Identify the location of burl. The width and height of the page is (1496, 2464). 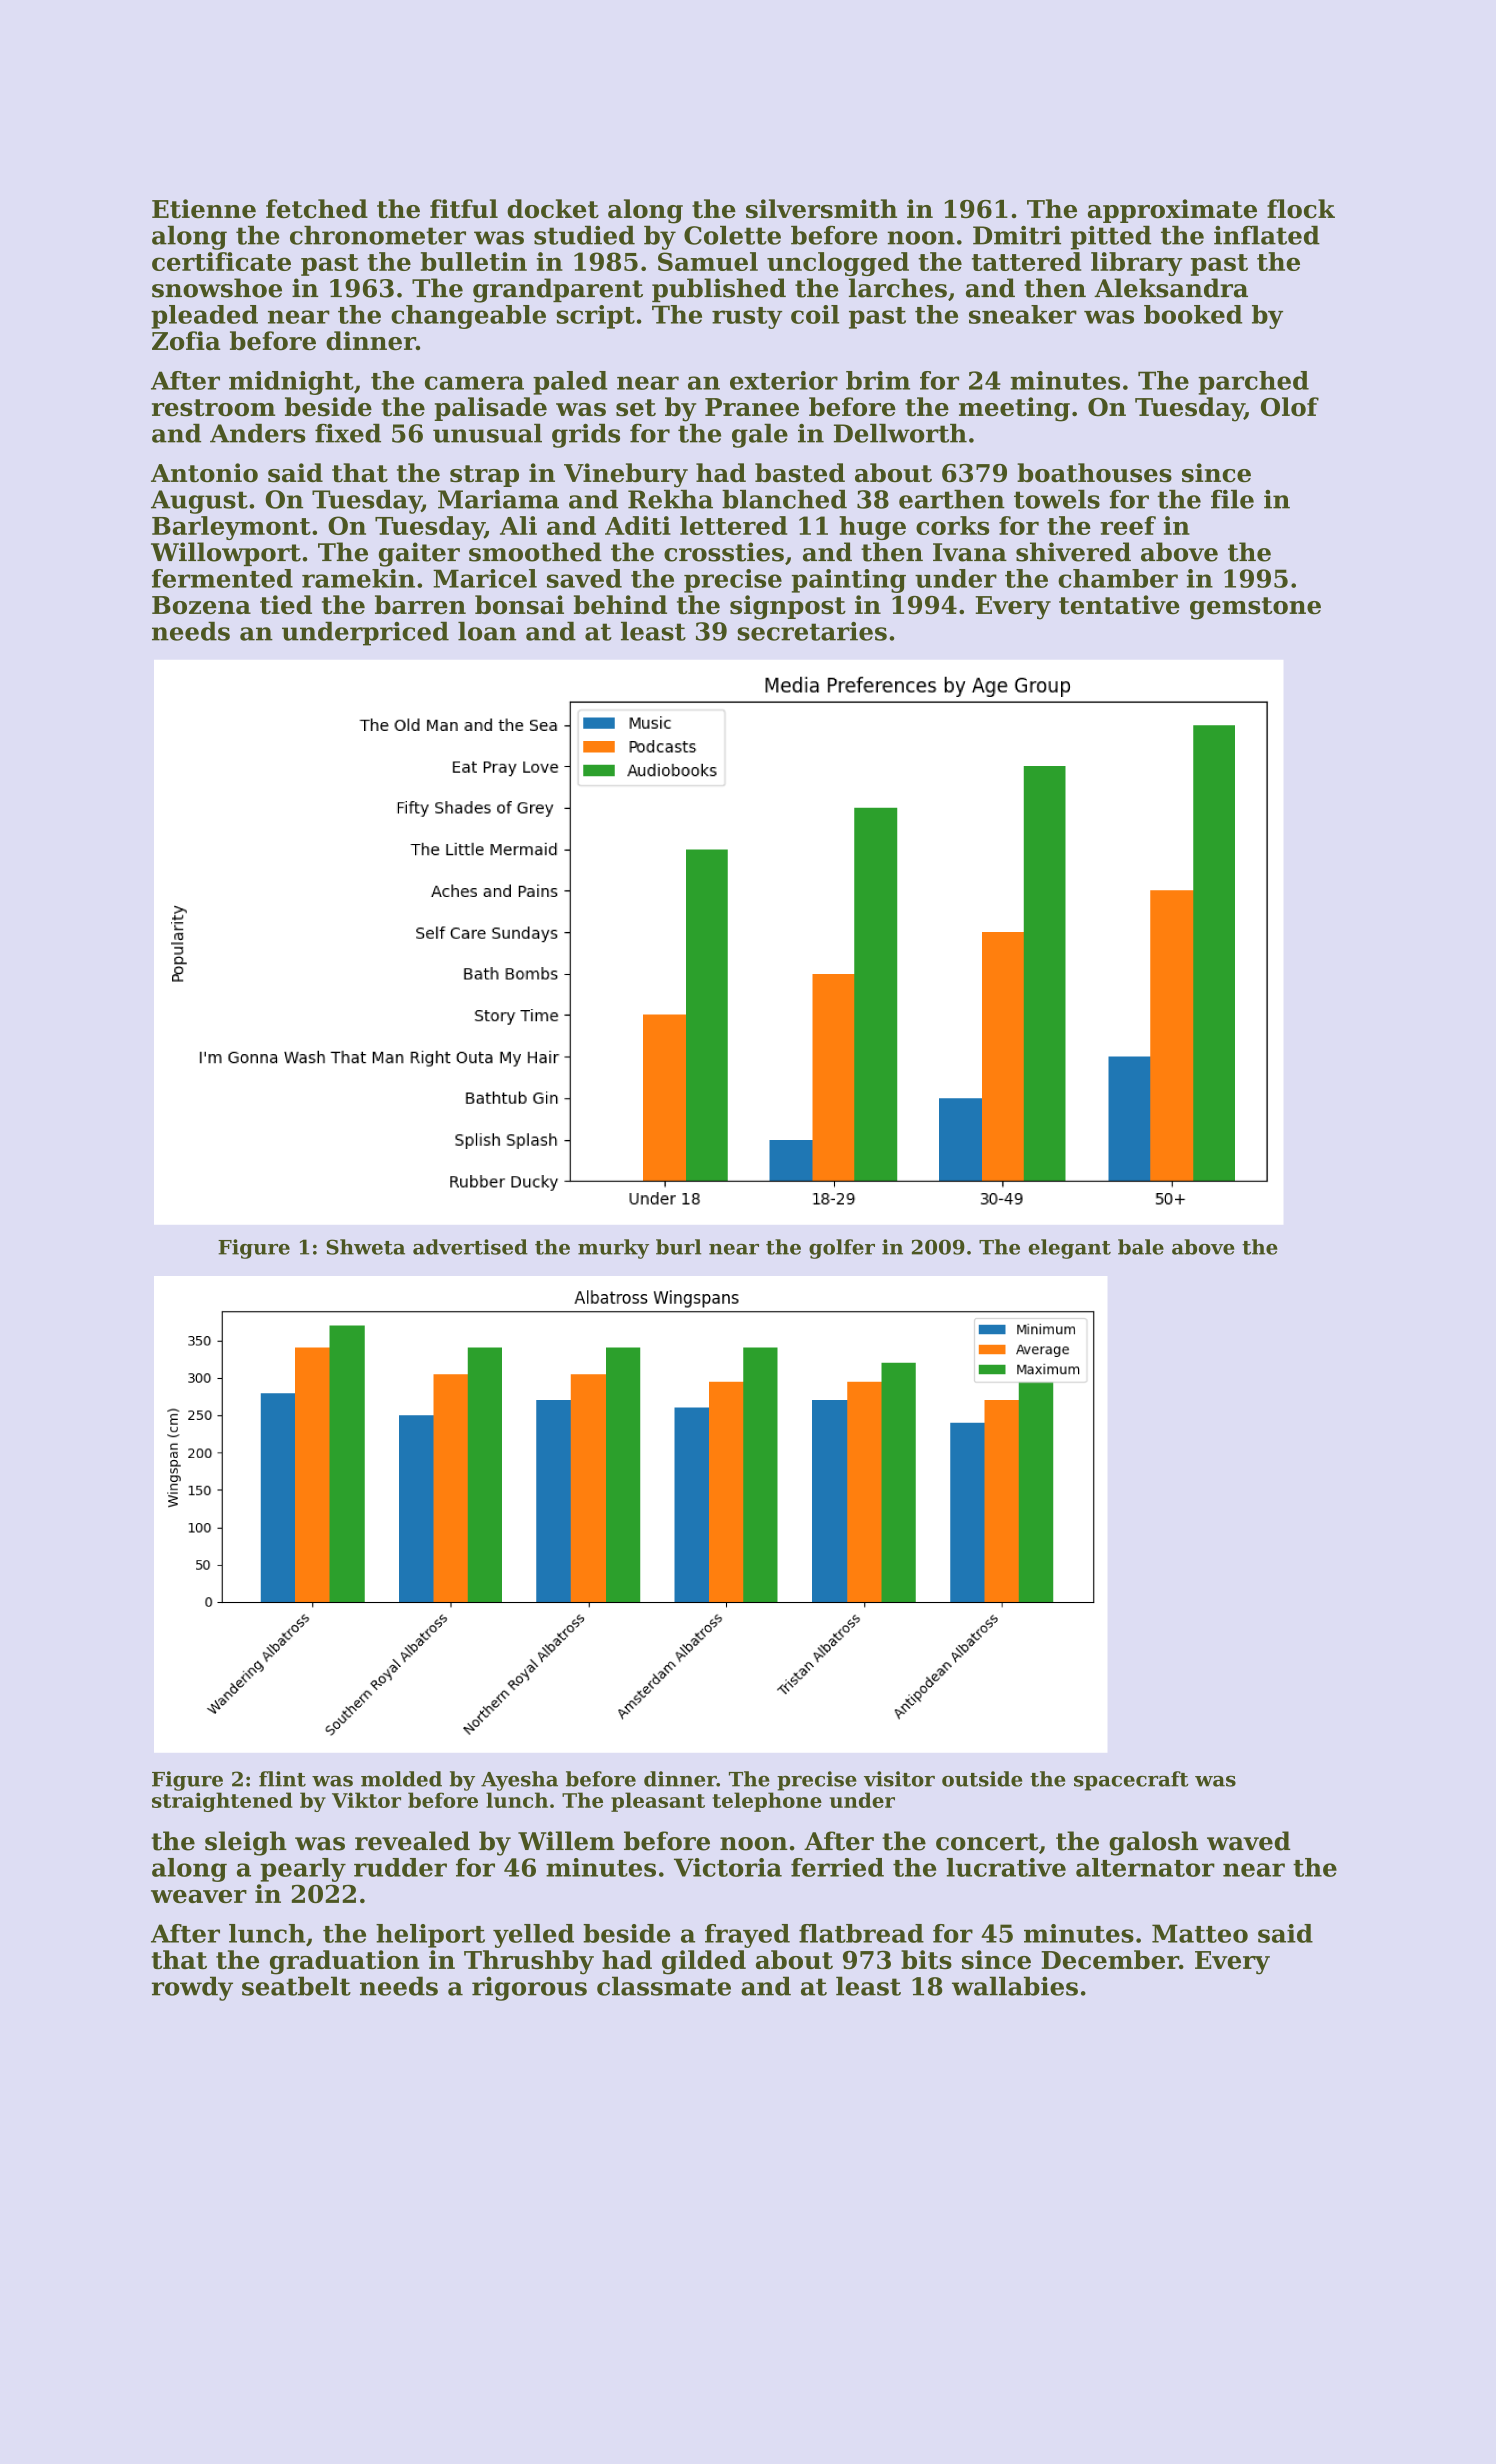
(678, 1247).
